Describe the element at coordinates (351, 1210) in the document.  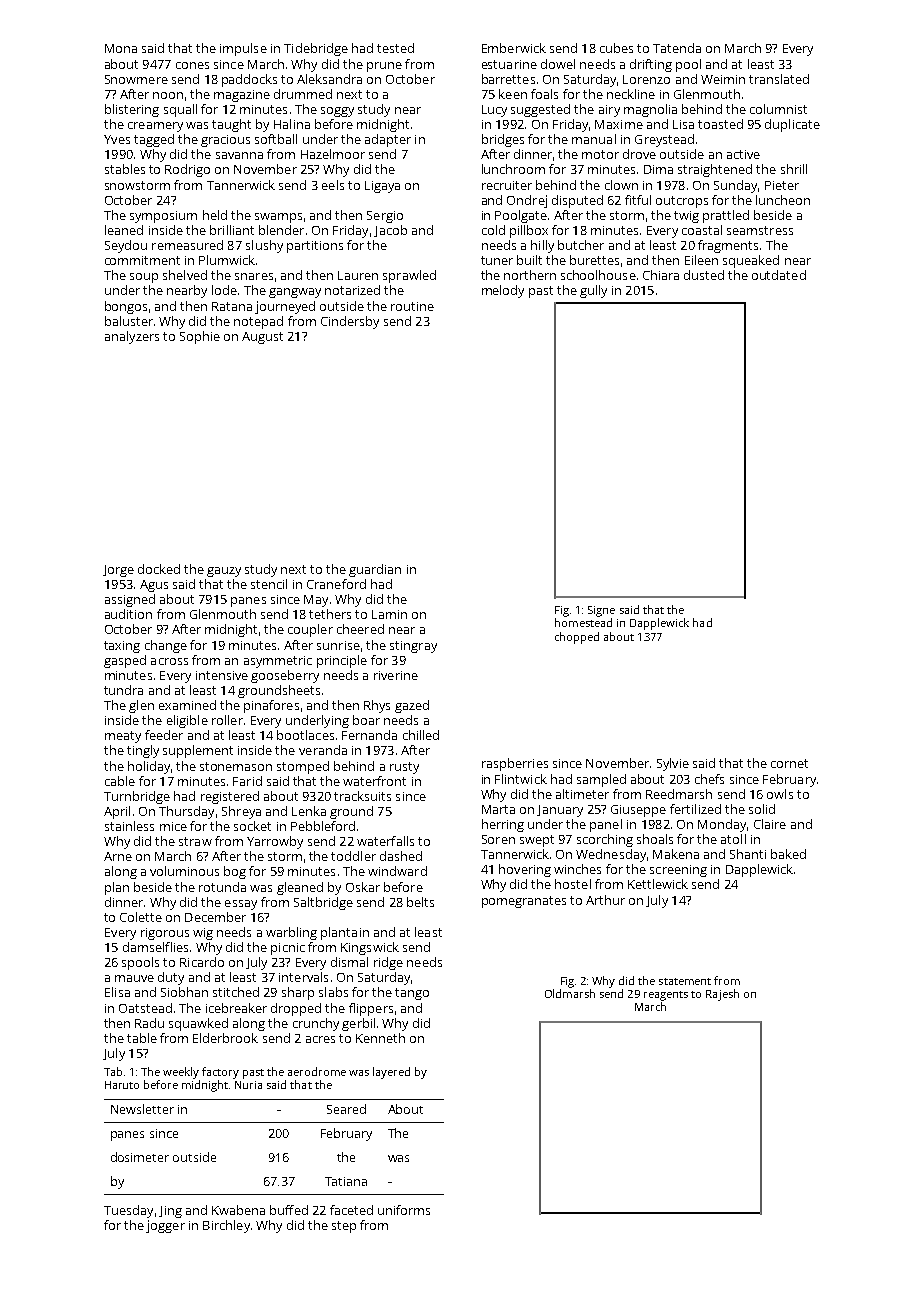
I see `faceted` at that location.
